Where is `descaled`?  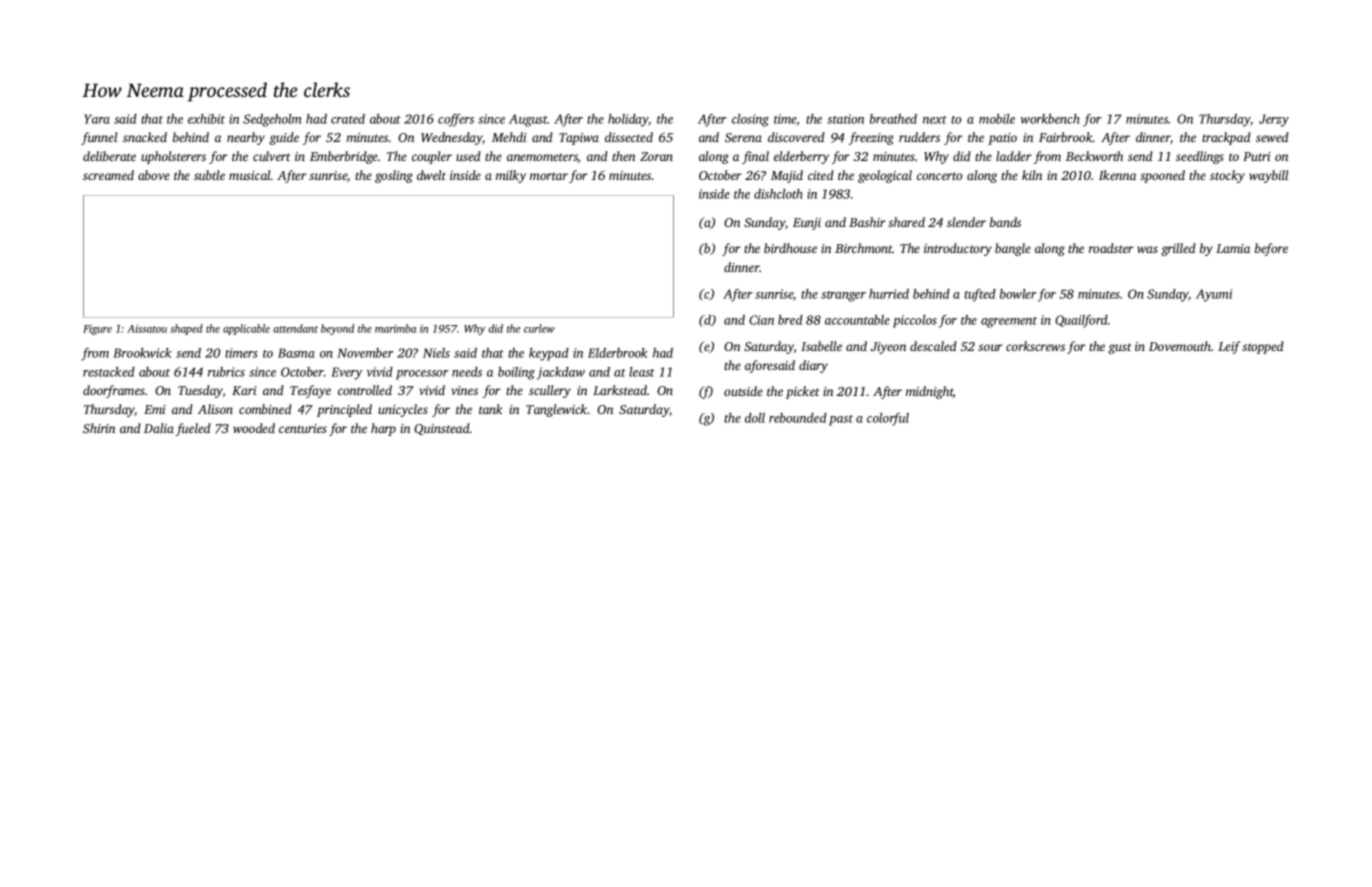 descaled is located at coordinates (933, 346).
